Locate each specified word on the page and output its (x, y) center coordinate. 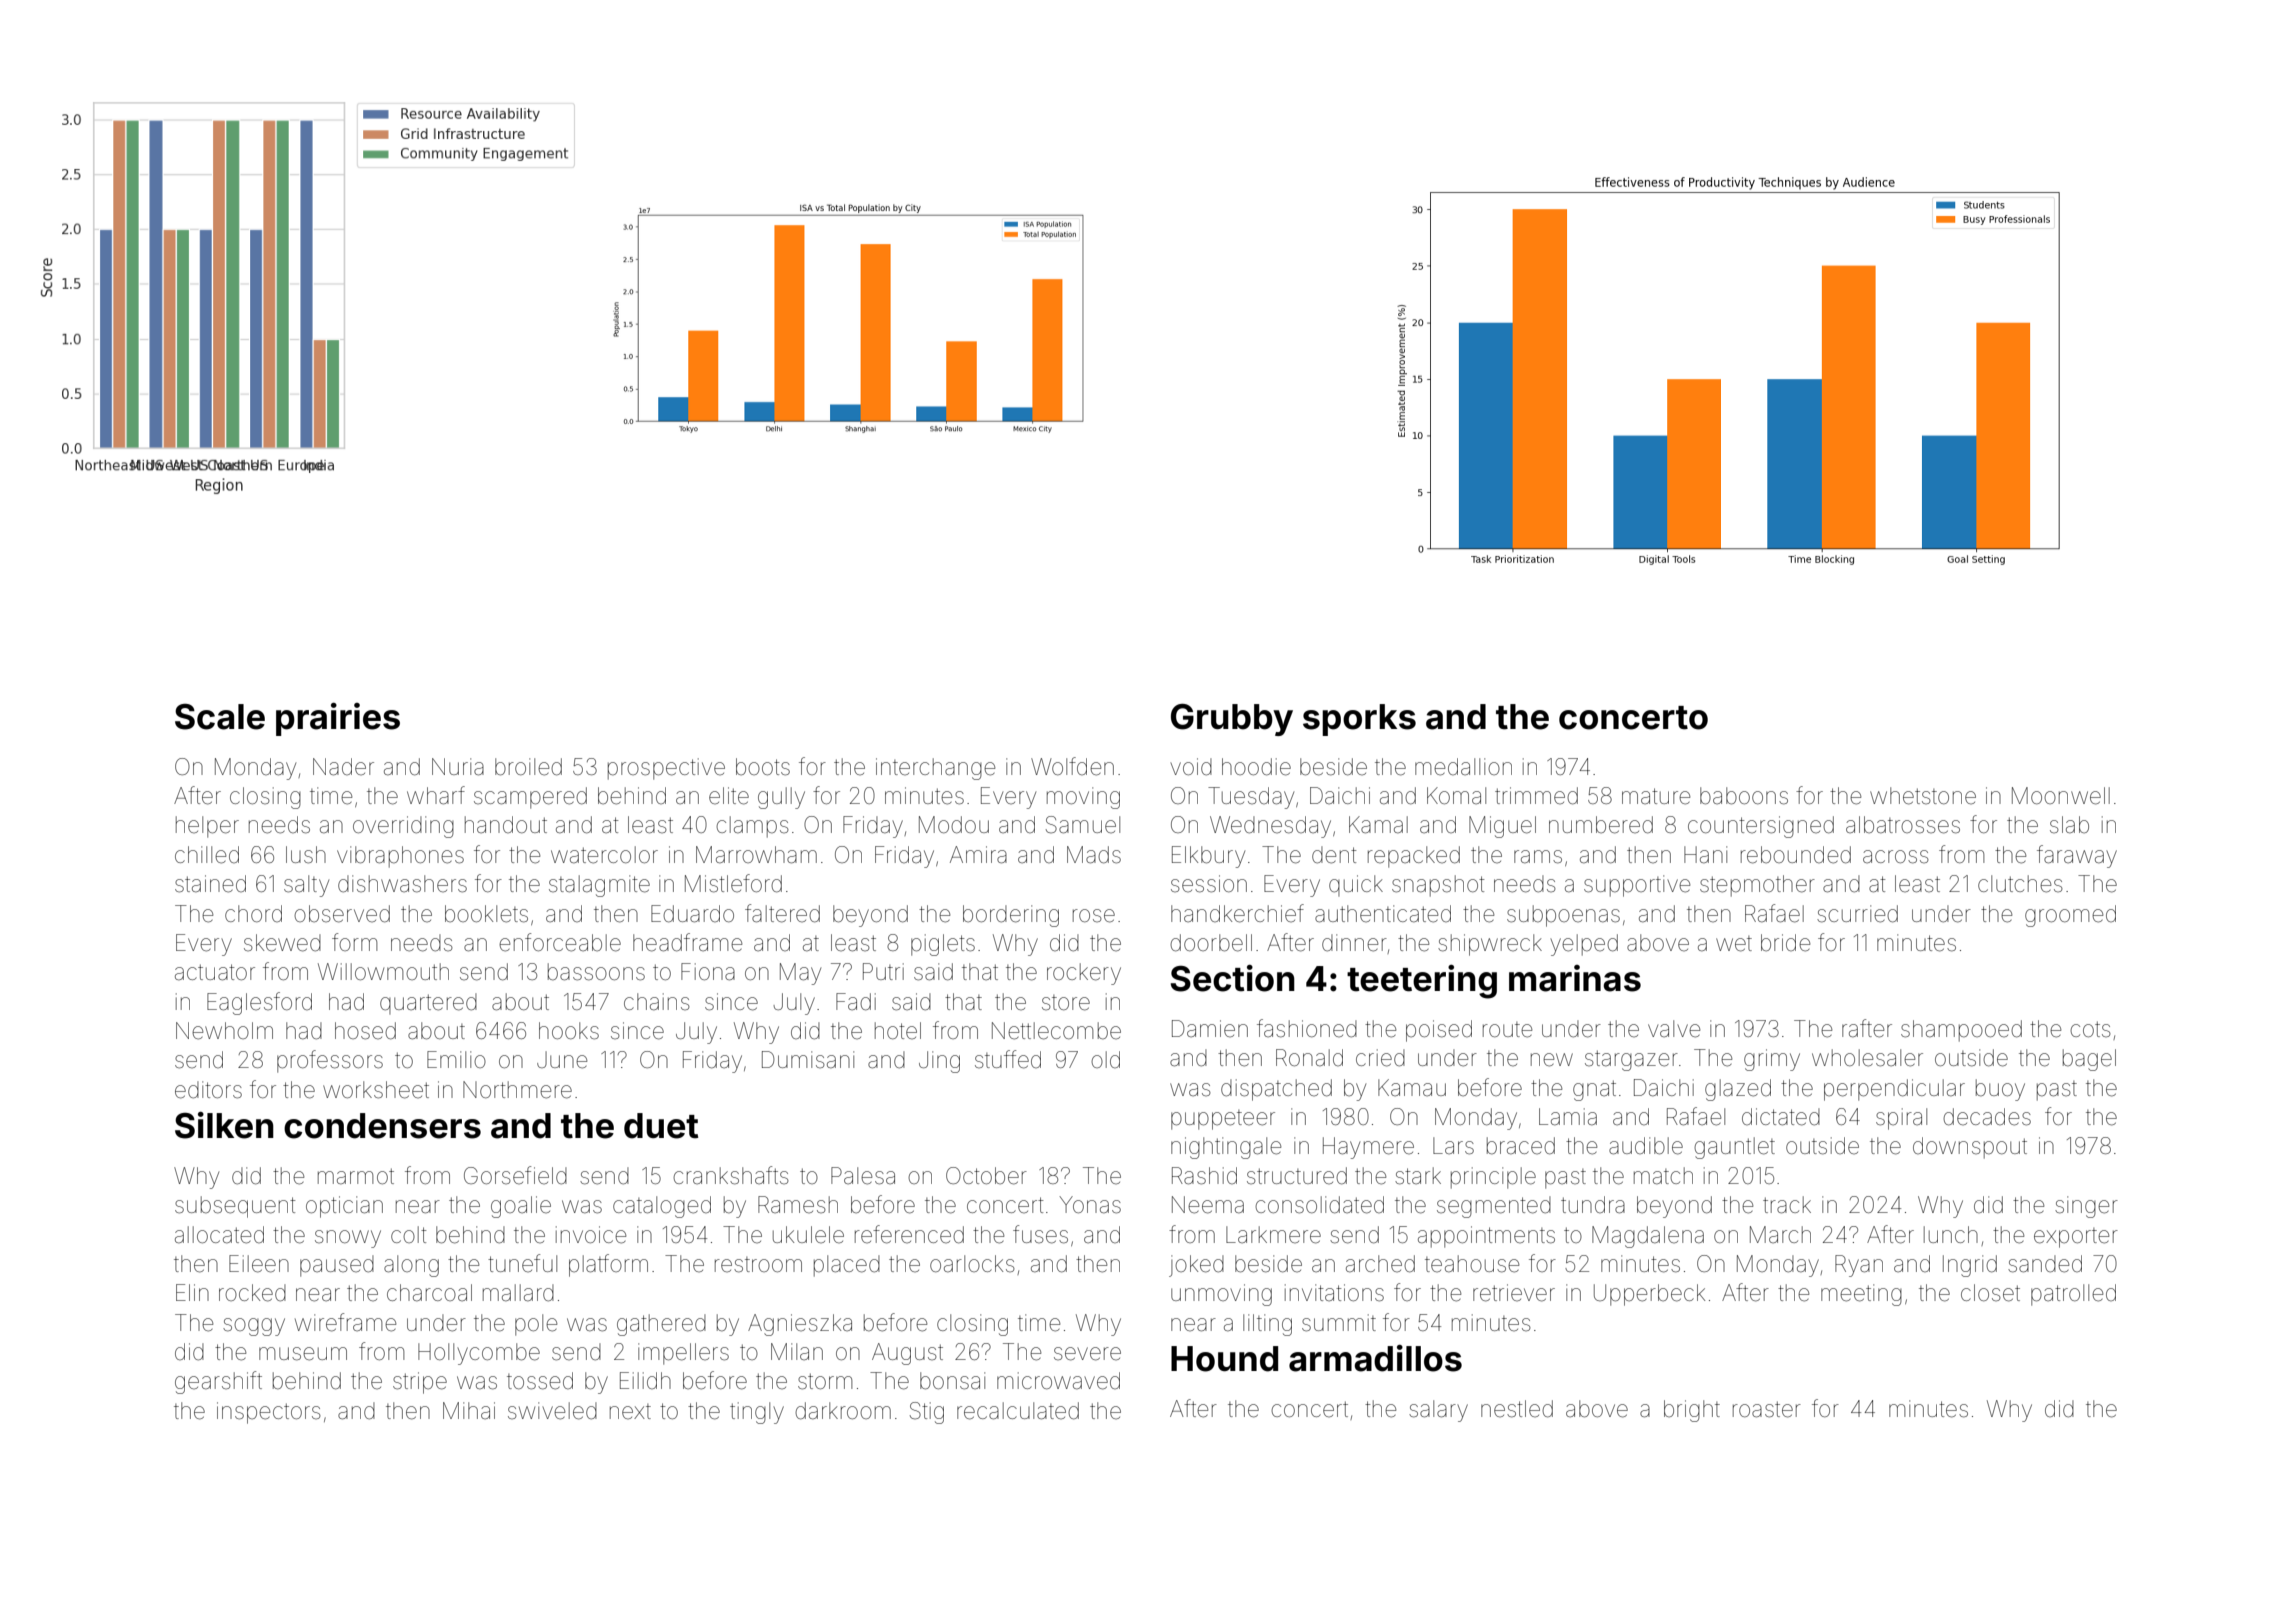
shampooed (1961, 1031)
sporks (1359, 720)
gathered (661, 1325)
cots (2090, 1029)
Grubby (1232, 720)
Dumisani (808, 1060)
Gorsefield (515, 1175)
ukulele (808, 1235)
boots (763, 767)
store (1066, 1003)
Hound (1224, 1359)
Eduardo (692, 914)
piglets (943, 945)
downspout (1970, 1148)
